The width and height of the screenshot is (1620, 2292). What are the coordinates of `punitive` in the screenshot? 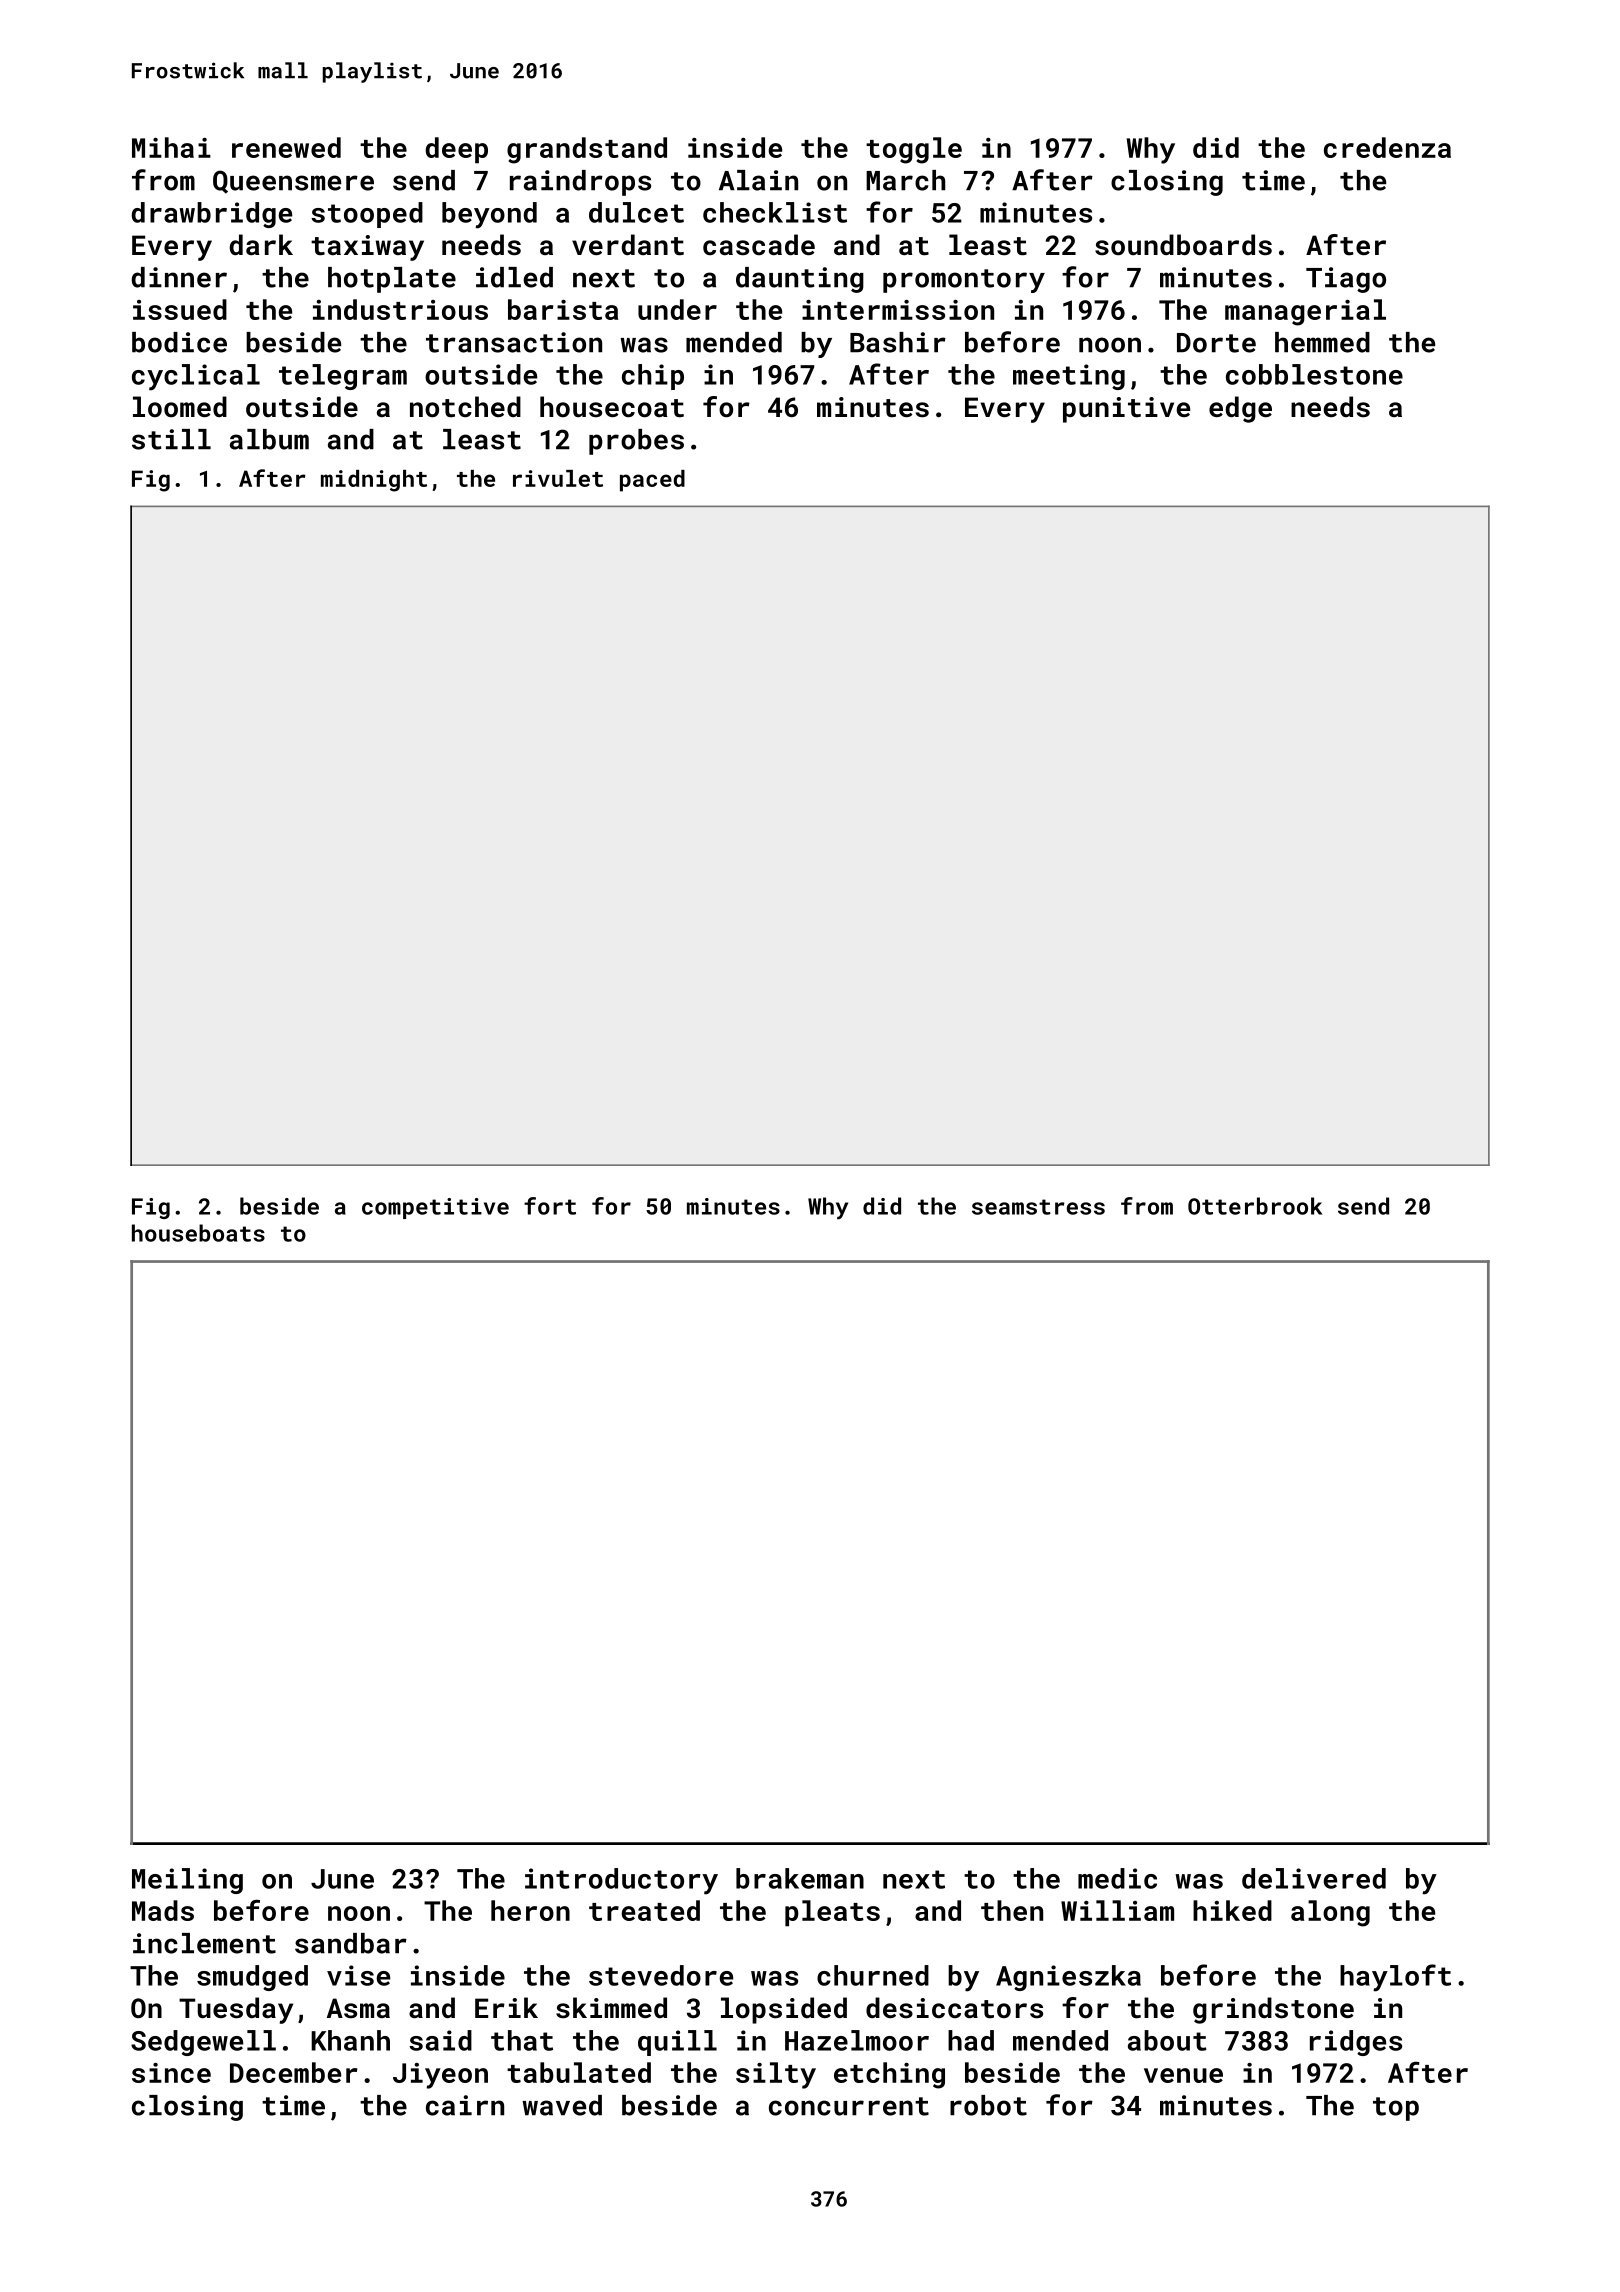 It's located at (1126, 410).
